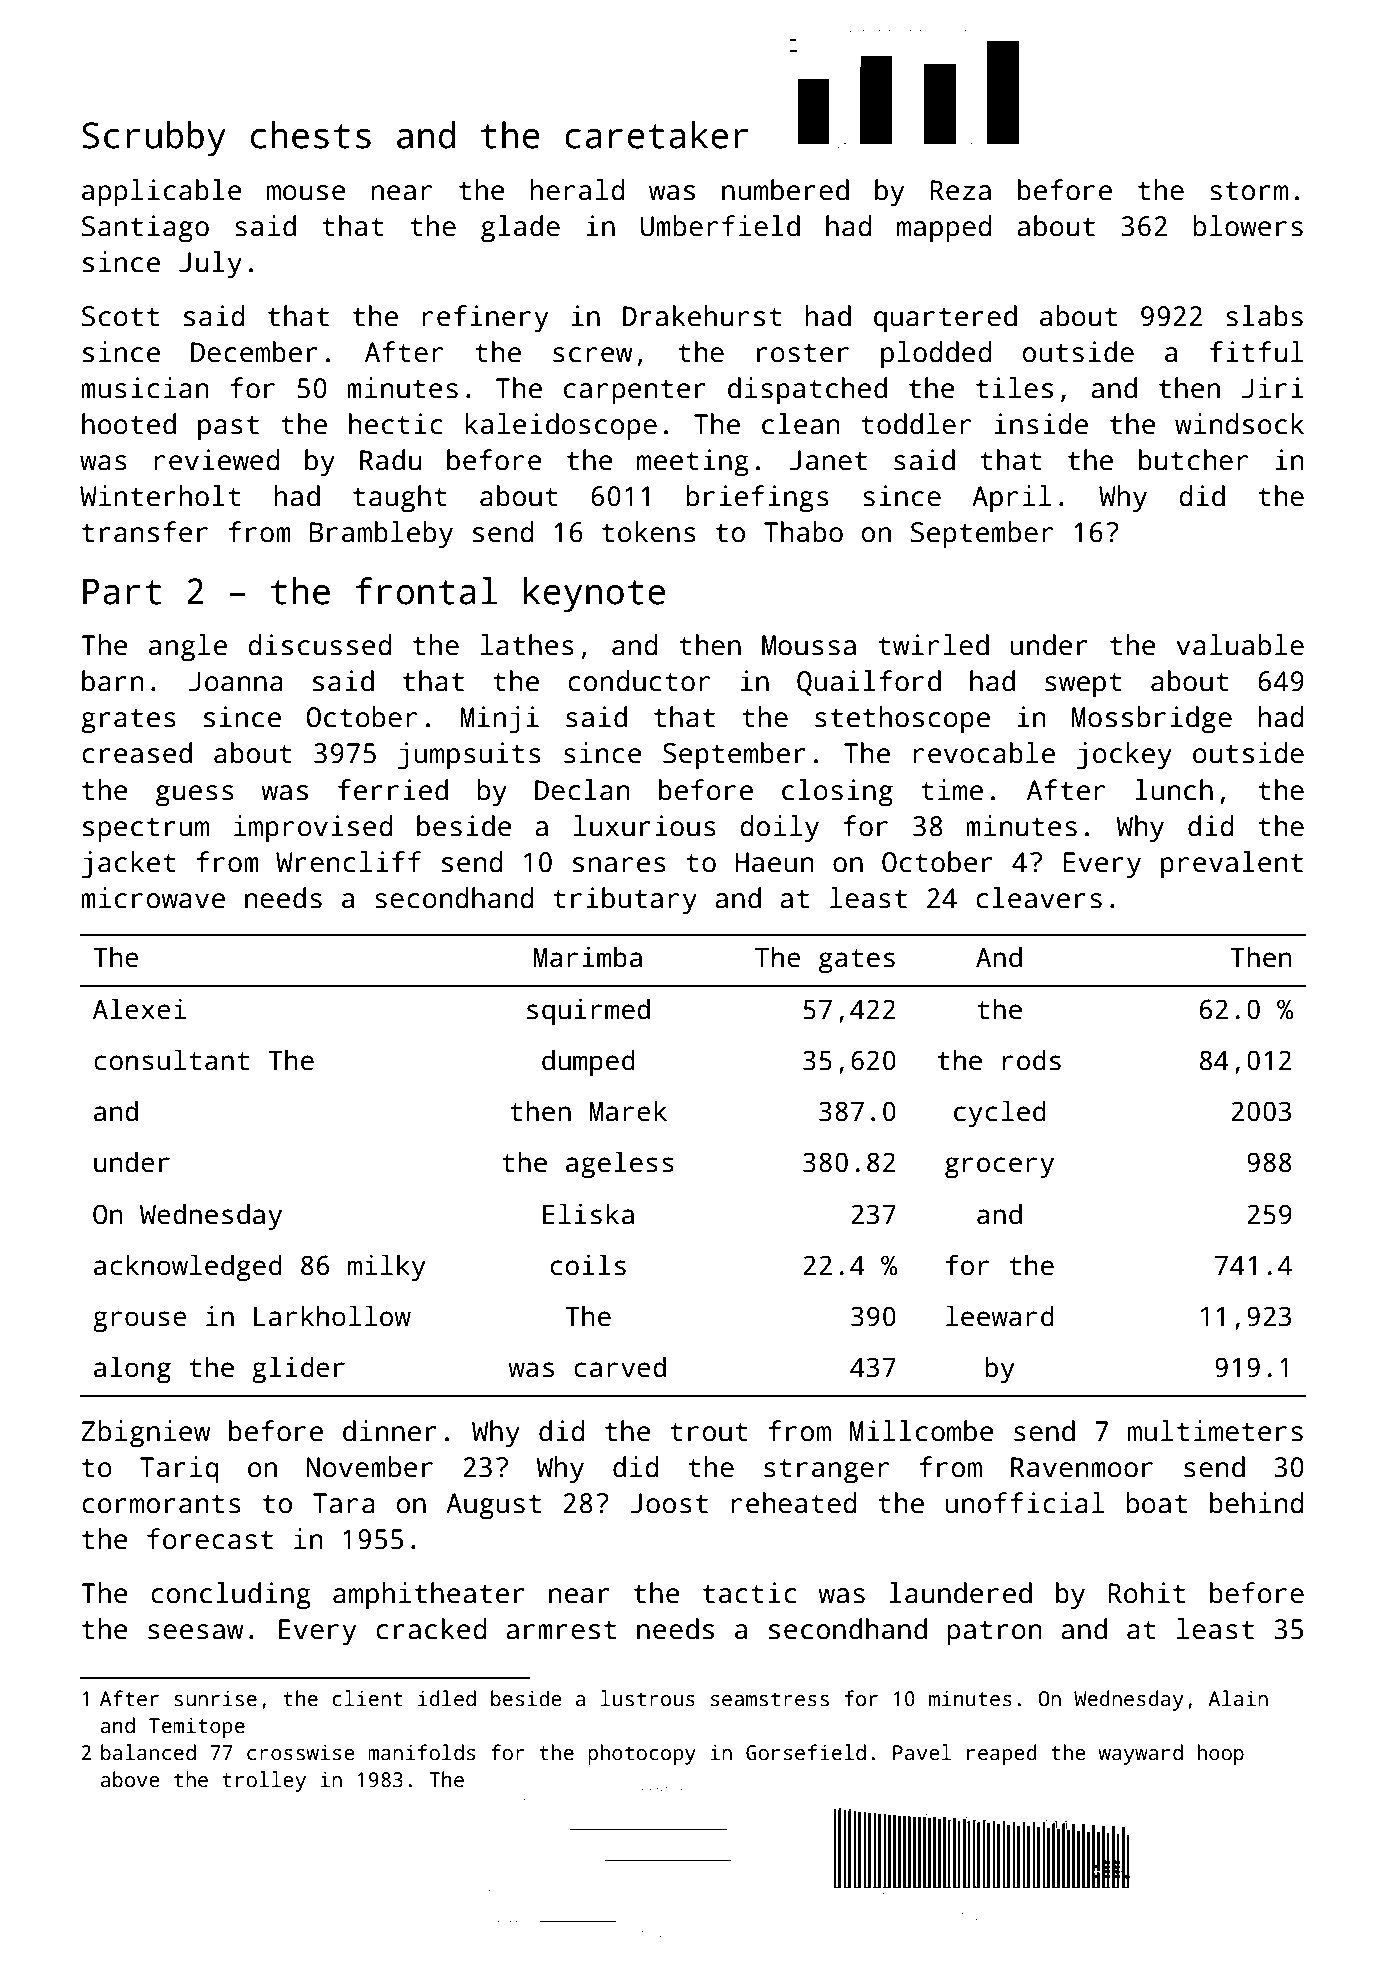  I want to click on cycled, so click(1000, 1113).
